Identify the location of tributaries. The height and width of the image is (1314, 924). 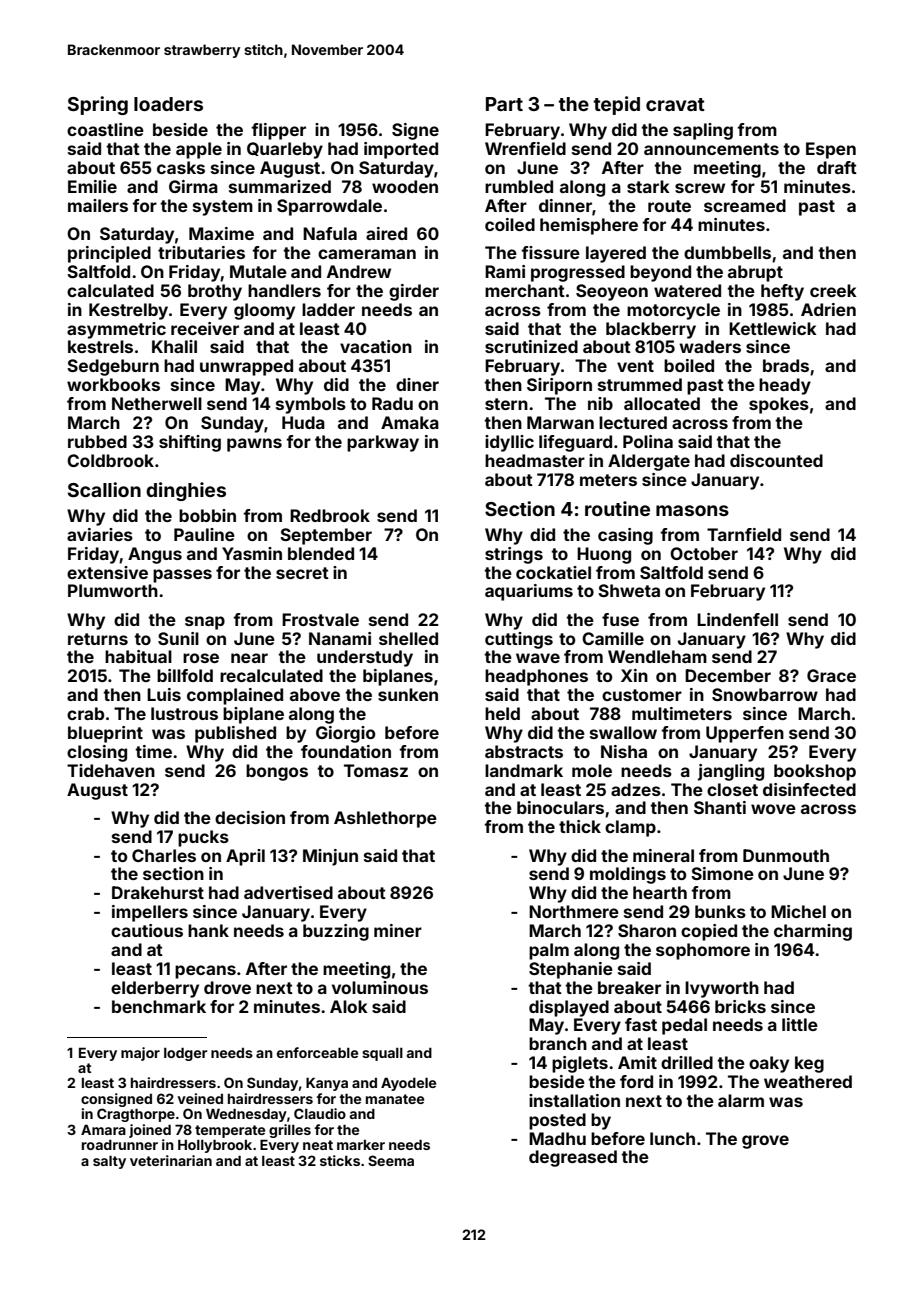
(201, 252).
